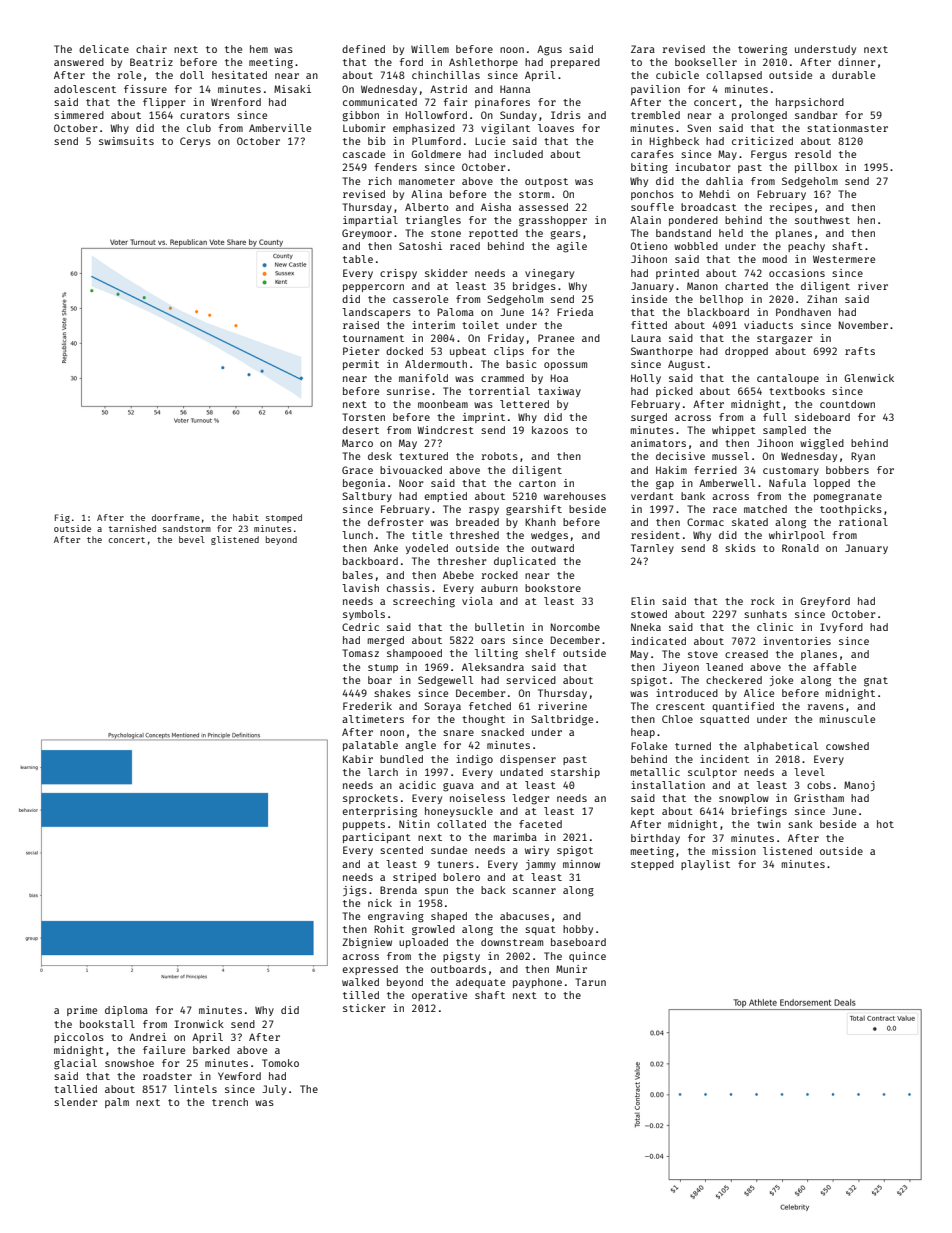  What do you see at coordinates (857, 62) in the screenshot?
I see `dinner` at bounding box center [857, 62].
